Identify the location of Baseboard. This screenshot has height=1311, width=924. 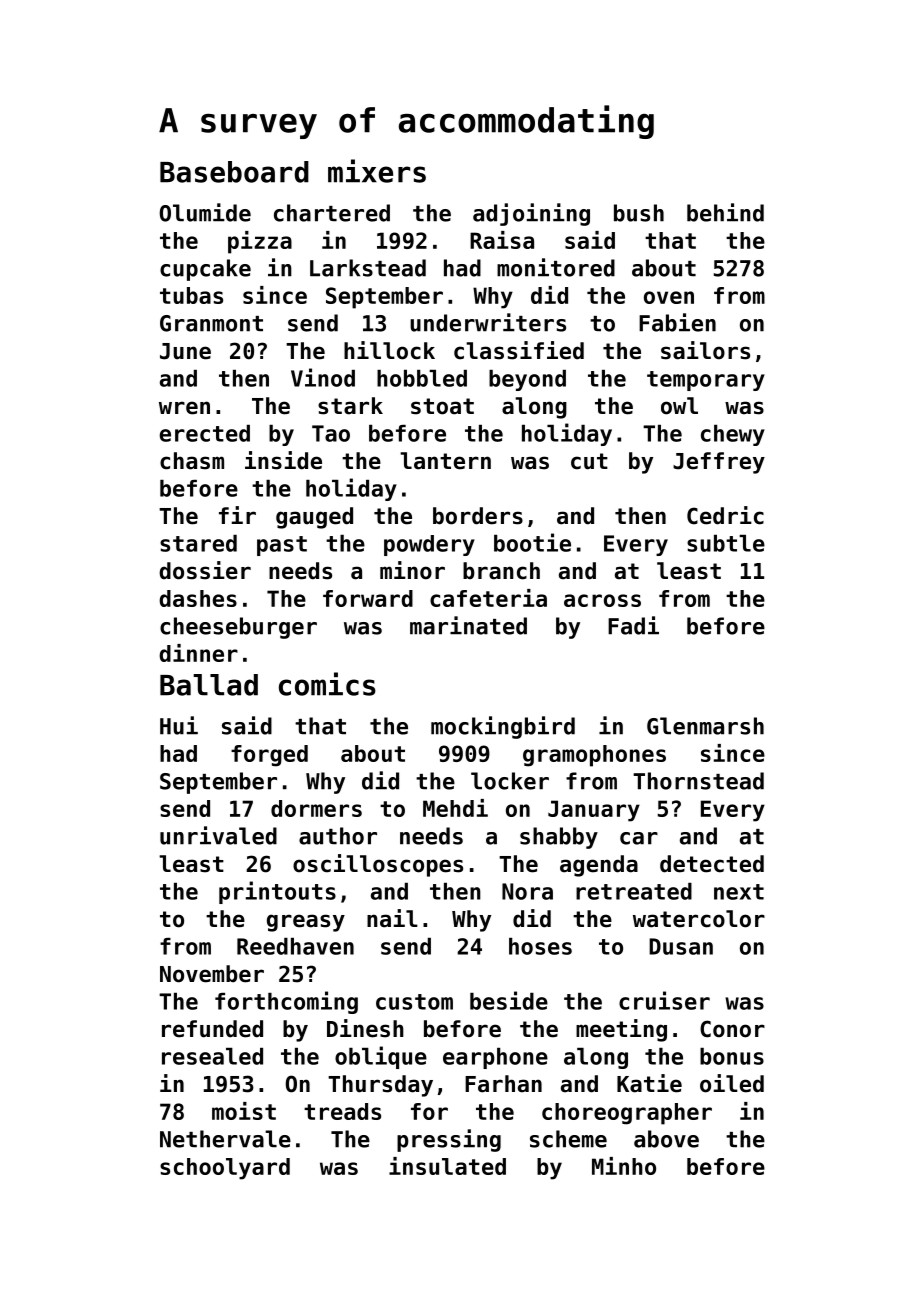
(234, 172).
